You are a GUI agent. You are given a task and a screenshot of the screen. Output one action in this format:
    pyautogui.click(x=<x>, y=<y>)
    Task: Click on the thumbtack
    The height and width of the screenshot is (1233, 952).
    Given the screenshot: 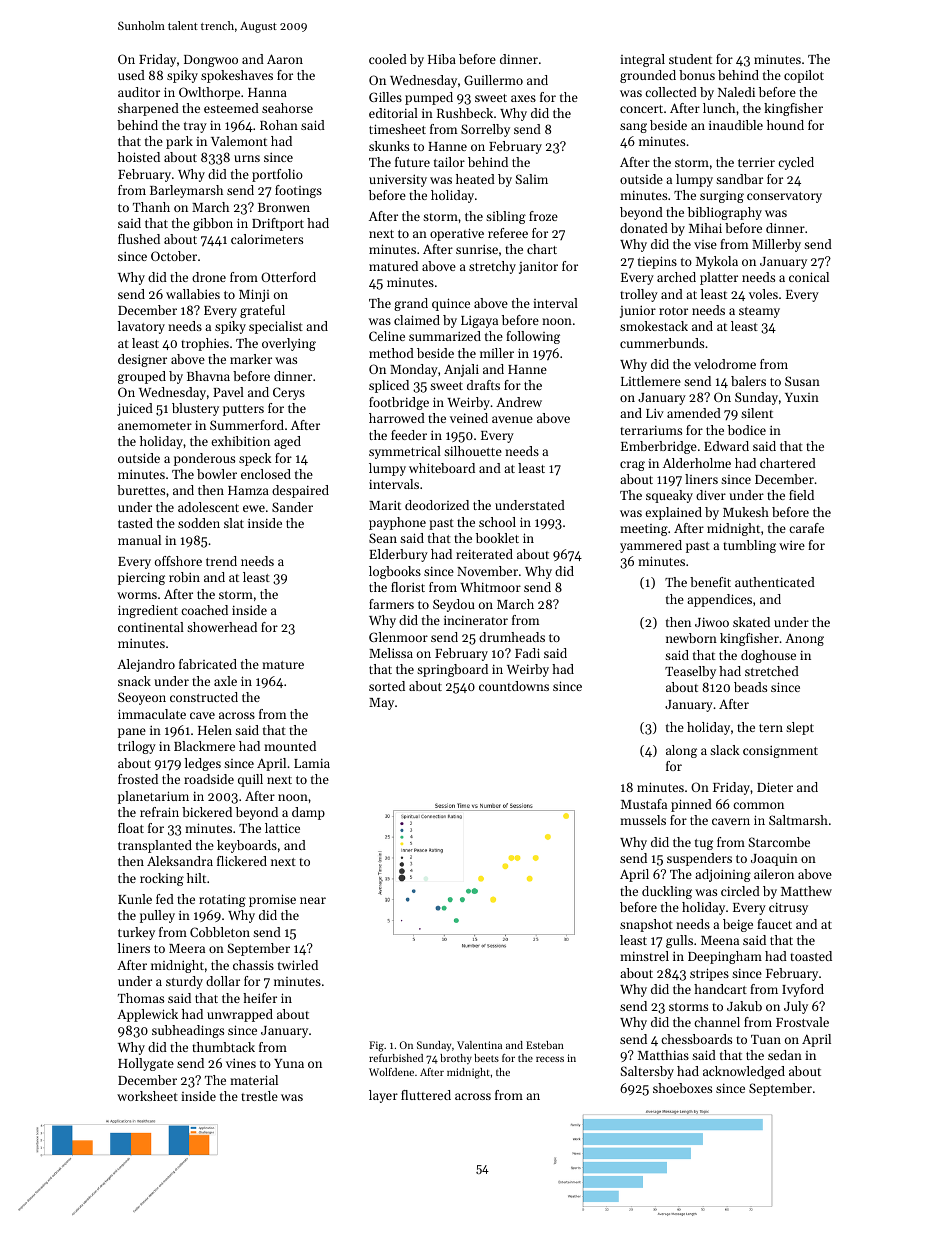 What is the action you would take?
    pyautogui.click(x=223, y=1047)
